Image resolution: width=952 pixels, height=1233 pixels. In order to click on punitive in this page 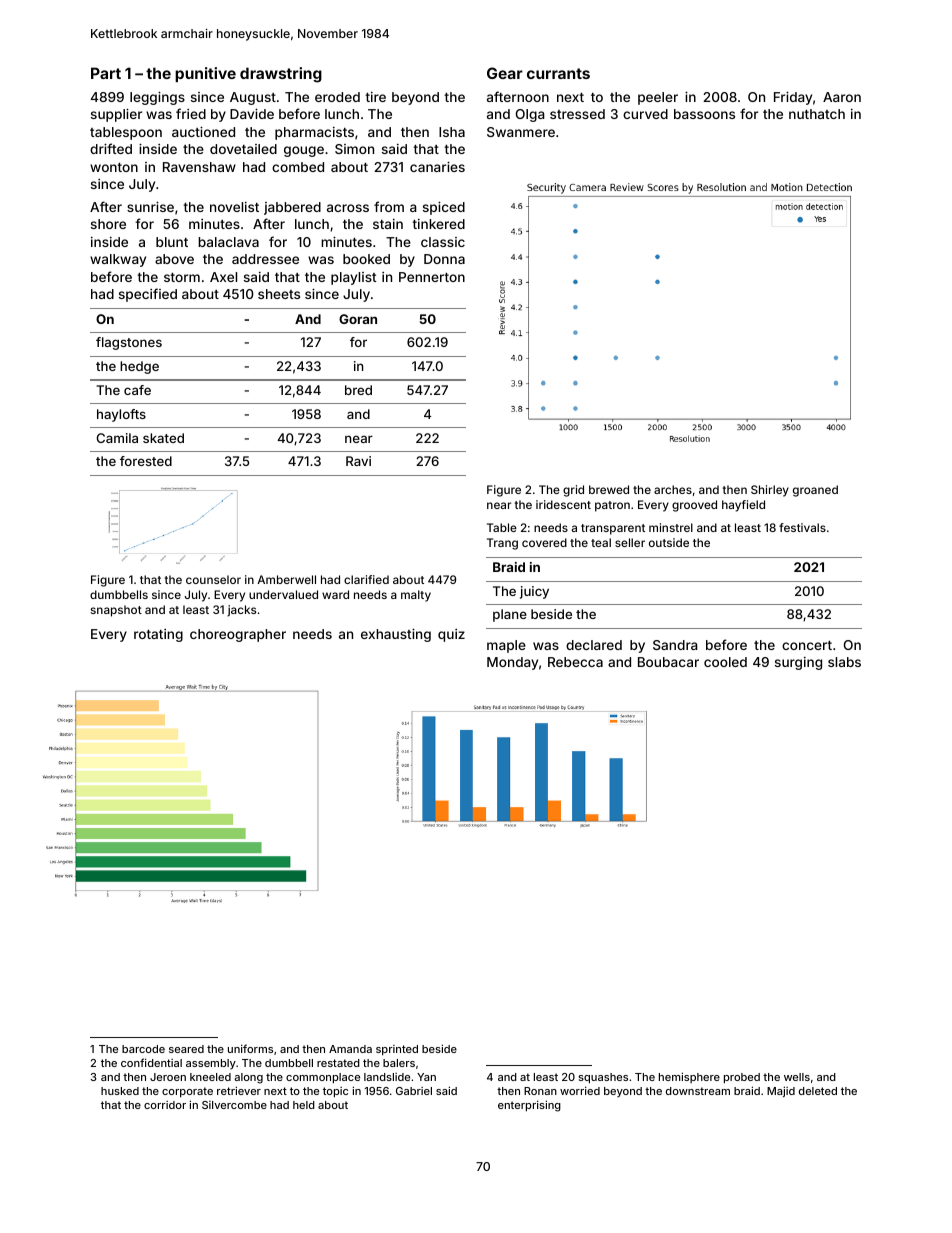, I will do `click(205, 74)`.
